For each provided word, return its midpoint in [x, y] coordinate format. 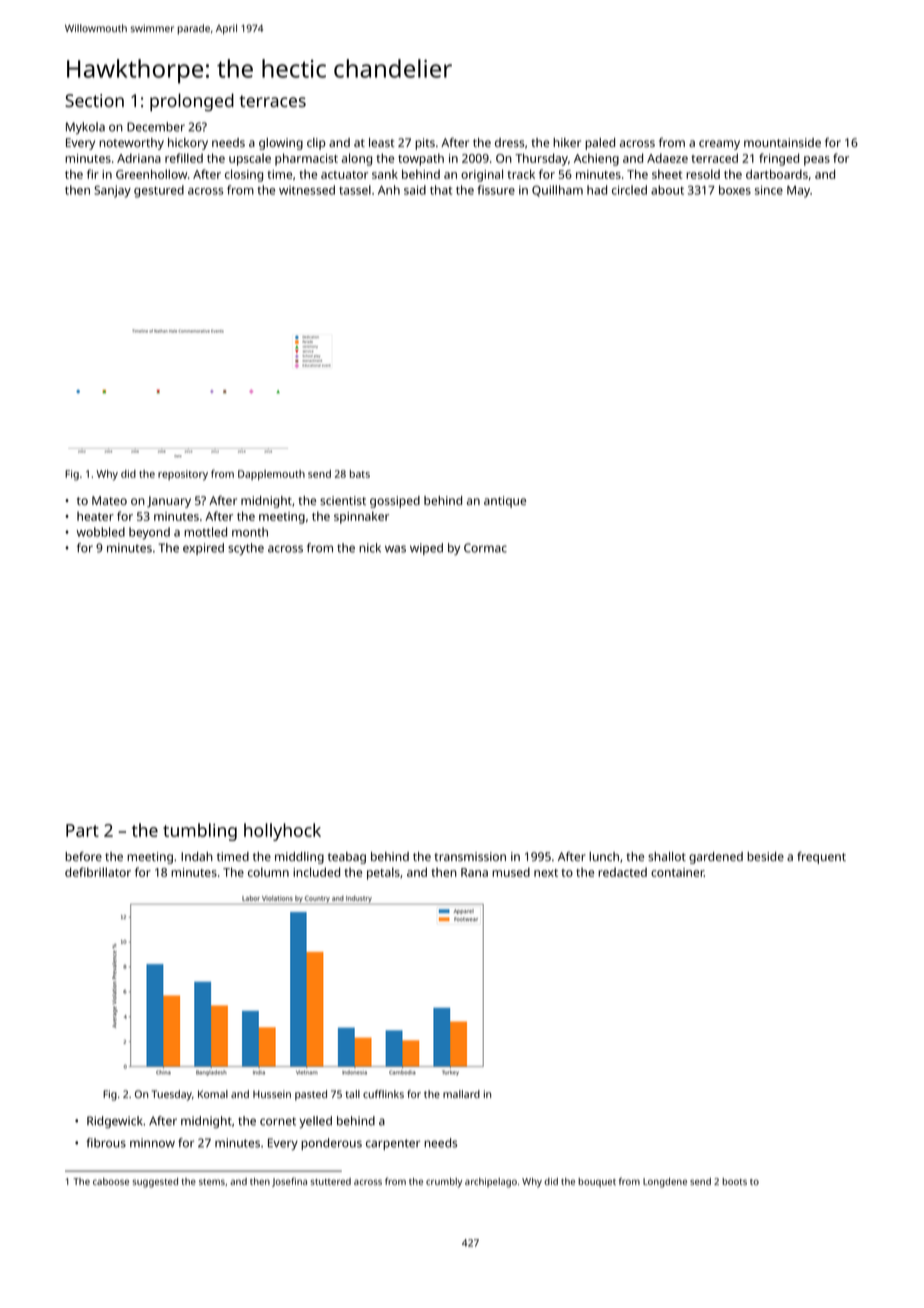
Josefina [289, 1182]
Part [82, 830]
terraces [272, 101]
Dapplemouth [271, 475]
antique [505, 502]
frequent [821, 857]
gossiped [395, 502]
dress [509, 142]
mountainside [782, 142]
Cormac [485, 548]
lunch [604, 856]
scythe [246, 549]
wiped [426, 549]
